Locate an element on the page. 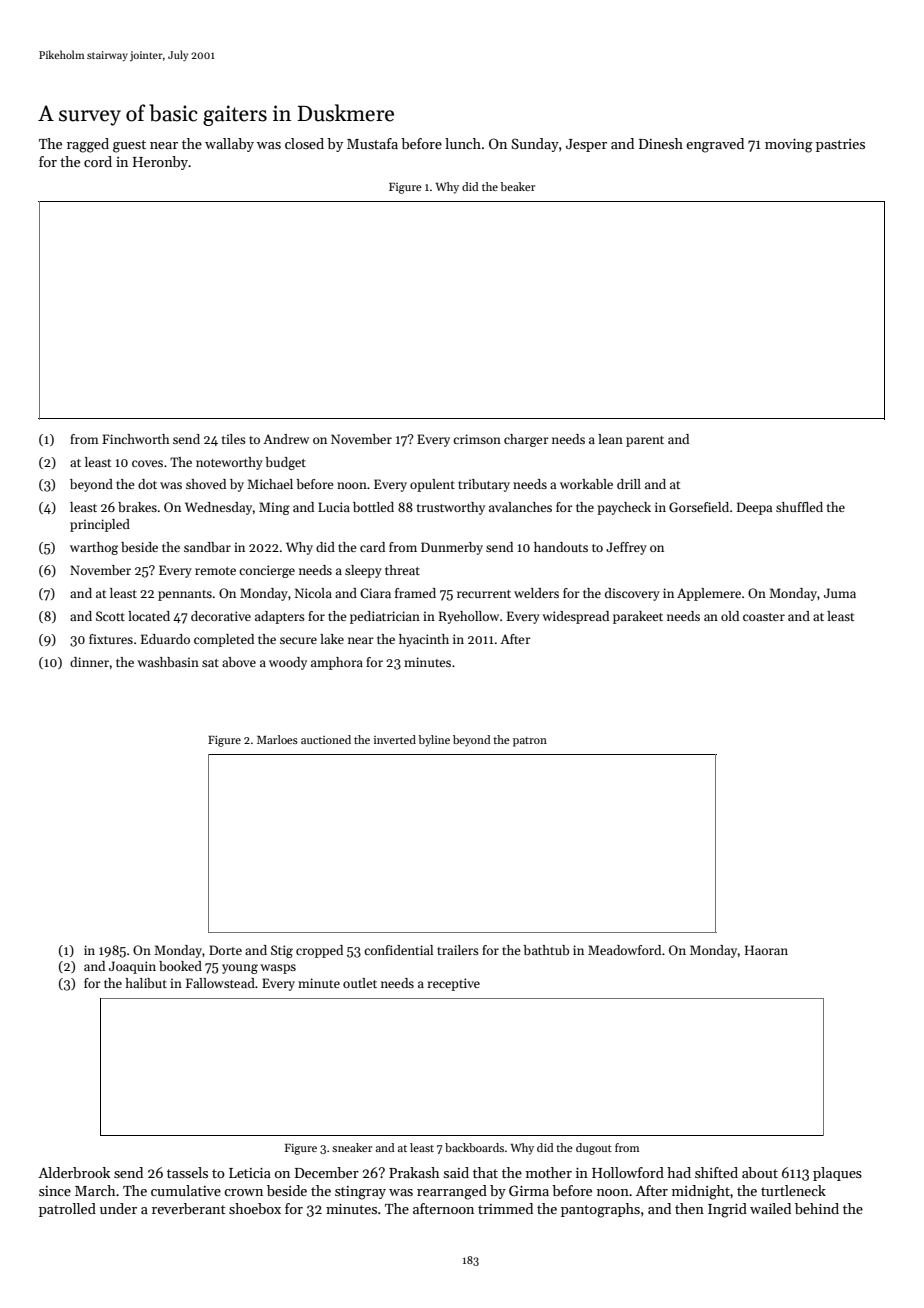  Mustafa is located at coordinates (372, 143).
